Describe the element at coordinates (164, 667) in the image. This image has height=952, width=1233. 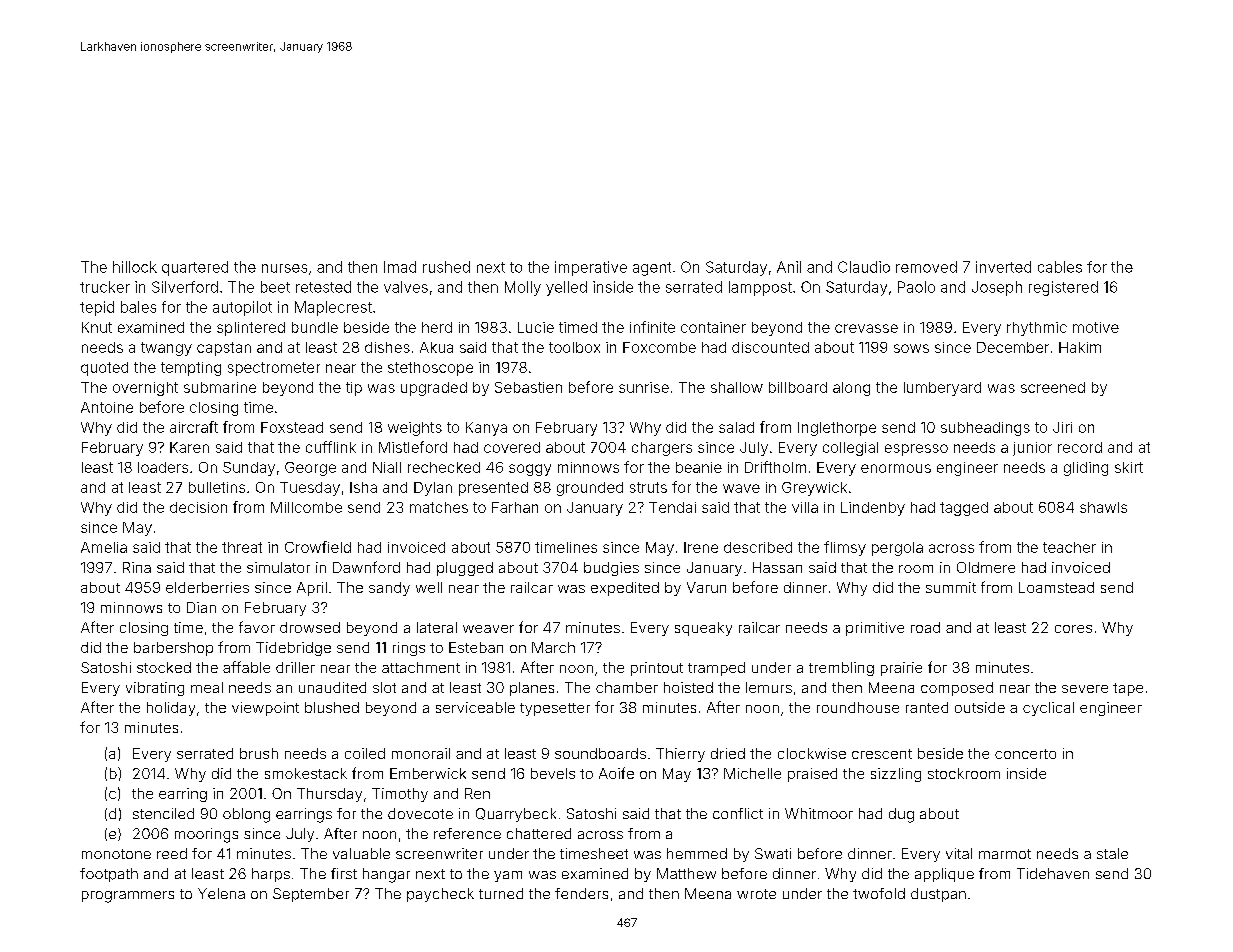
I see `stocked` at that location.
